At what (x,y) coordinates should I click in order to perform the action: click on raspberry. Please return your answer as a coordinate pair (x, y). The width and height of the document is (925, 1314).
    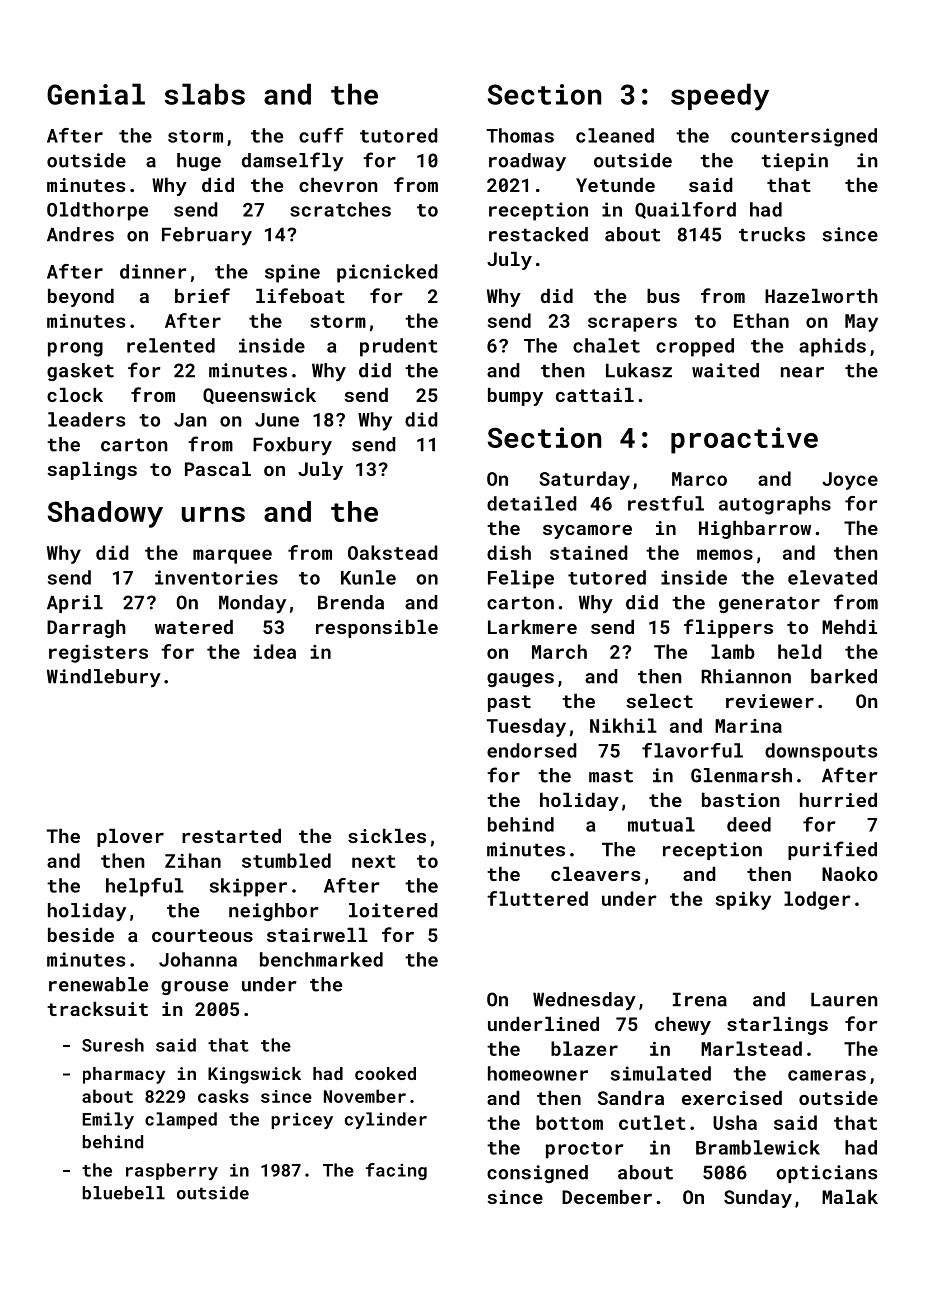
    Looking at the image, I should click on (172, 1171).
